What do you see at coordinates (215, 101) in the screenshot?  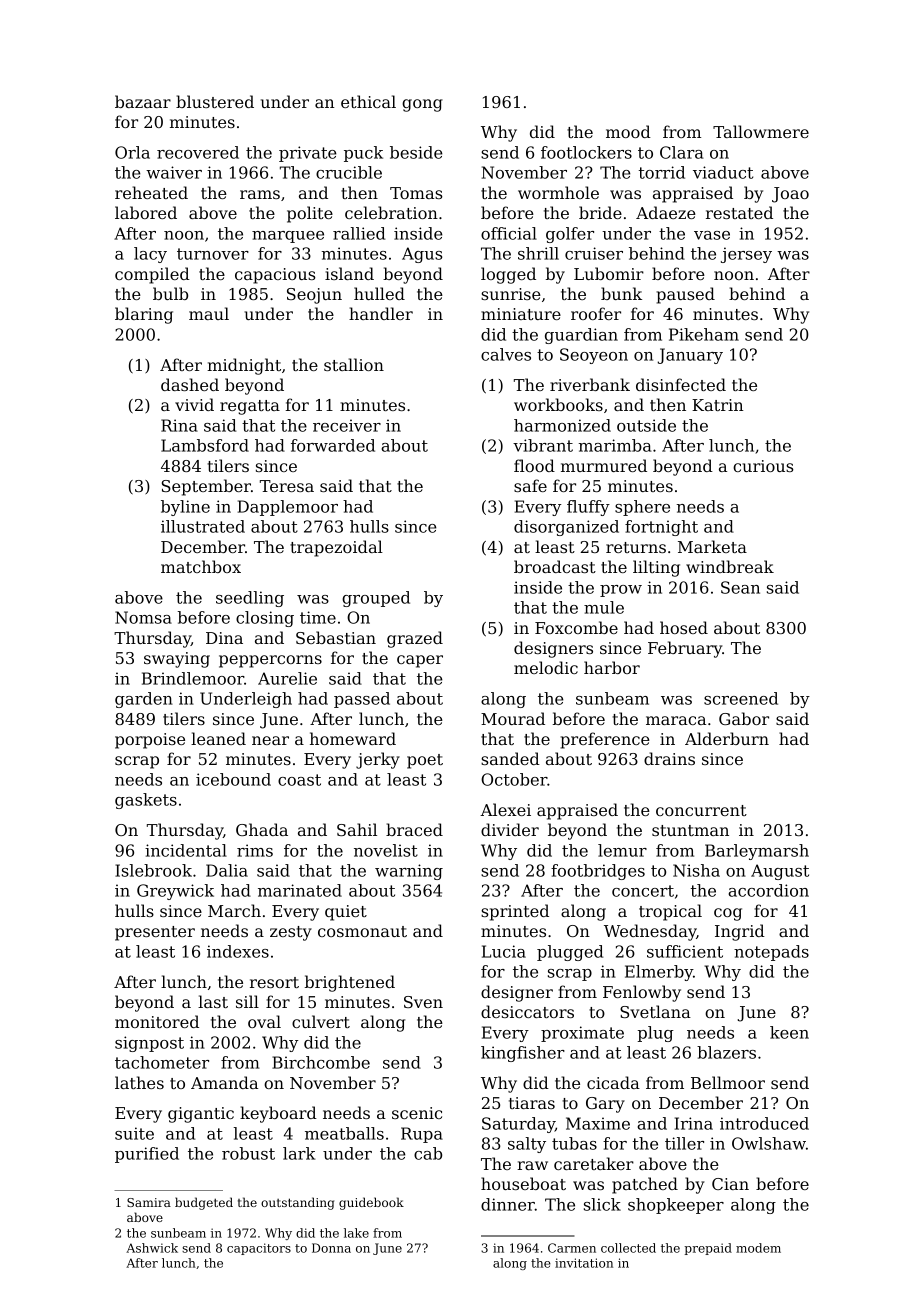 I see `blustered` at bounding box center [215, 101].
